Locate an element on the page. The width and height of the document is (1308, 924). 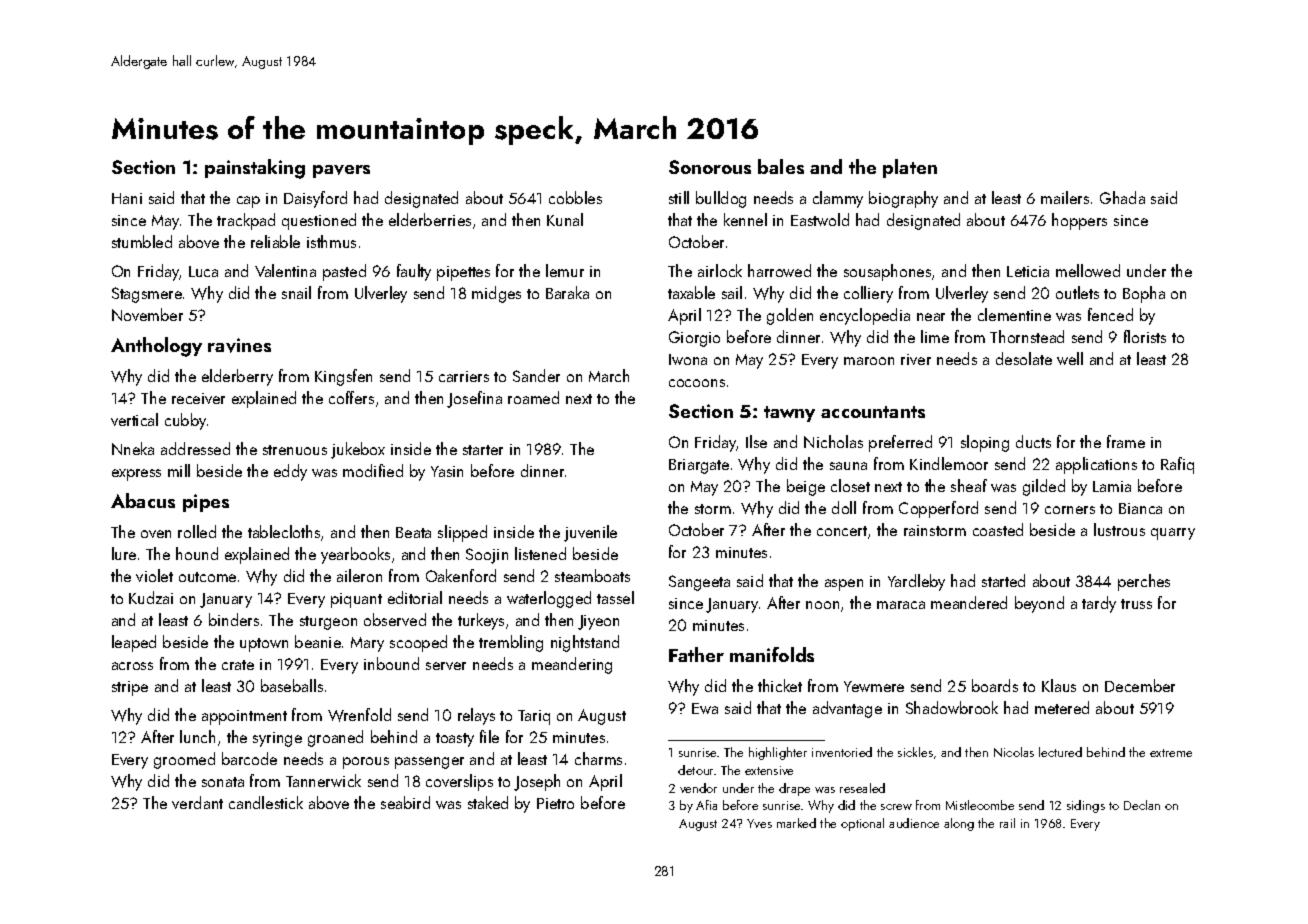
seabird is located at coordinates (405, 802).
